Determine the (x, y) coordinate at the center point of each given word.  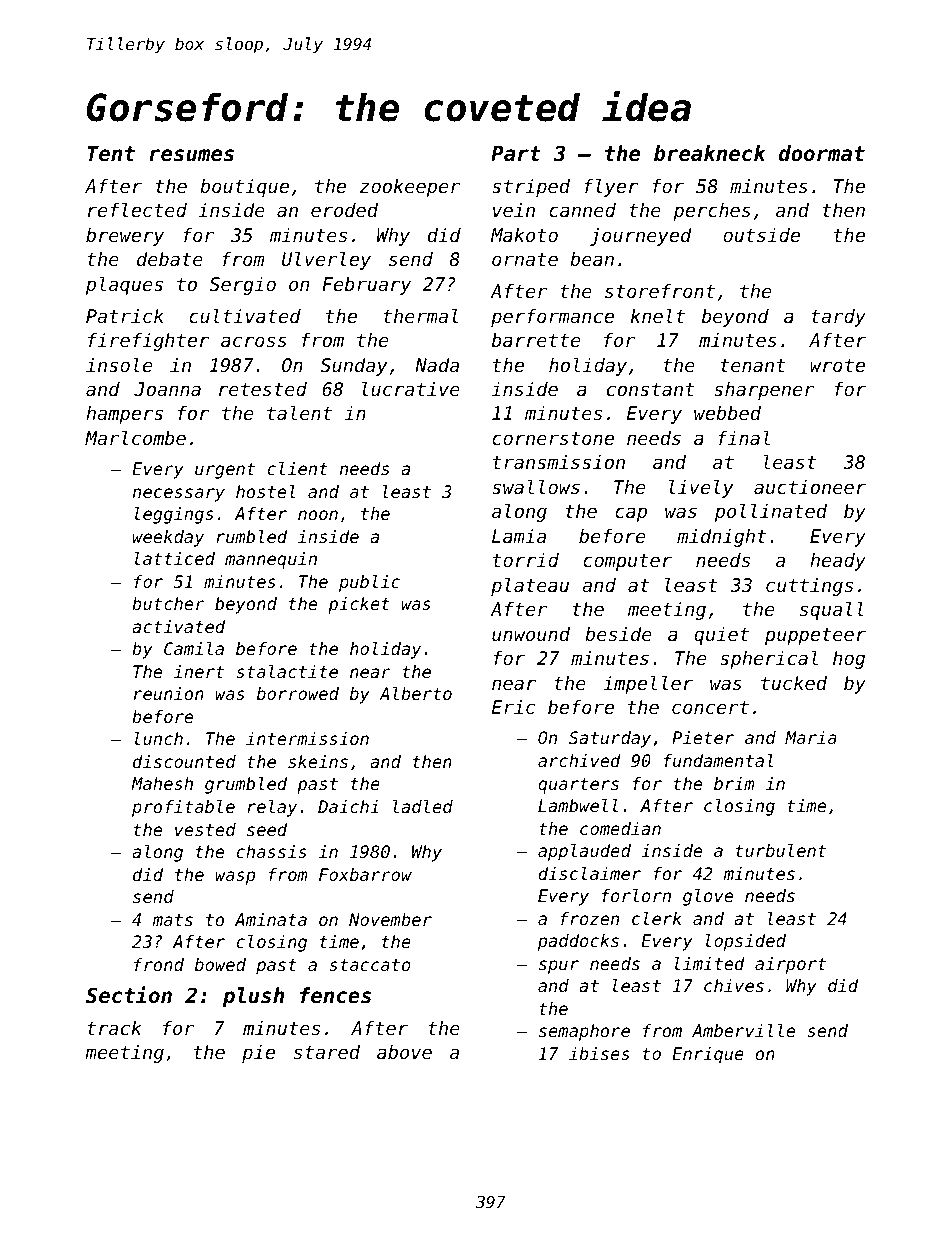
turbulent (781, 850)
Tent (111, 154)
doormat (822, 153)
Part (516, 154)
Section (129, 995)
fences (335, 995)
